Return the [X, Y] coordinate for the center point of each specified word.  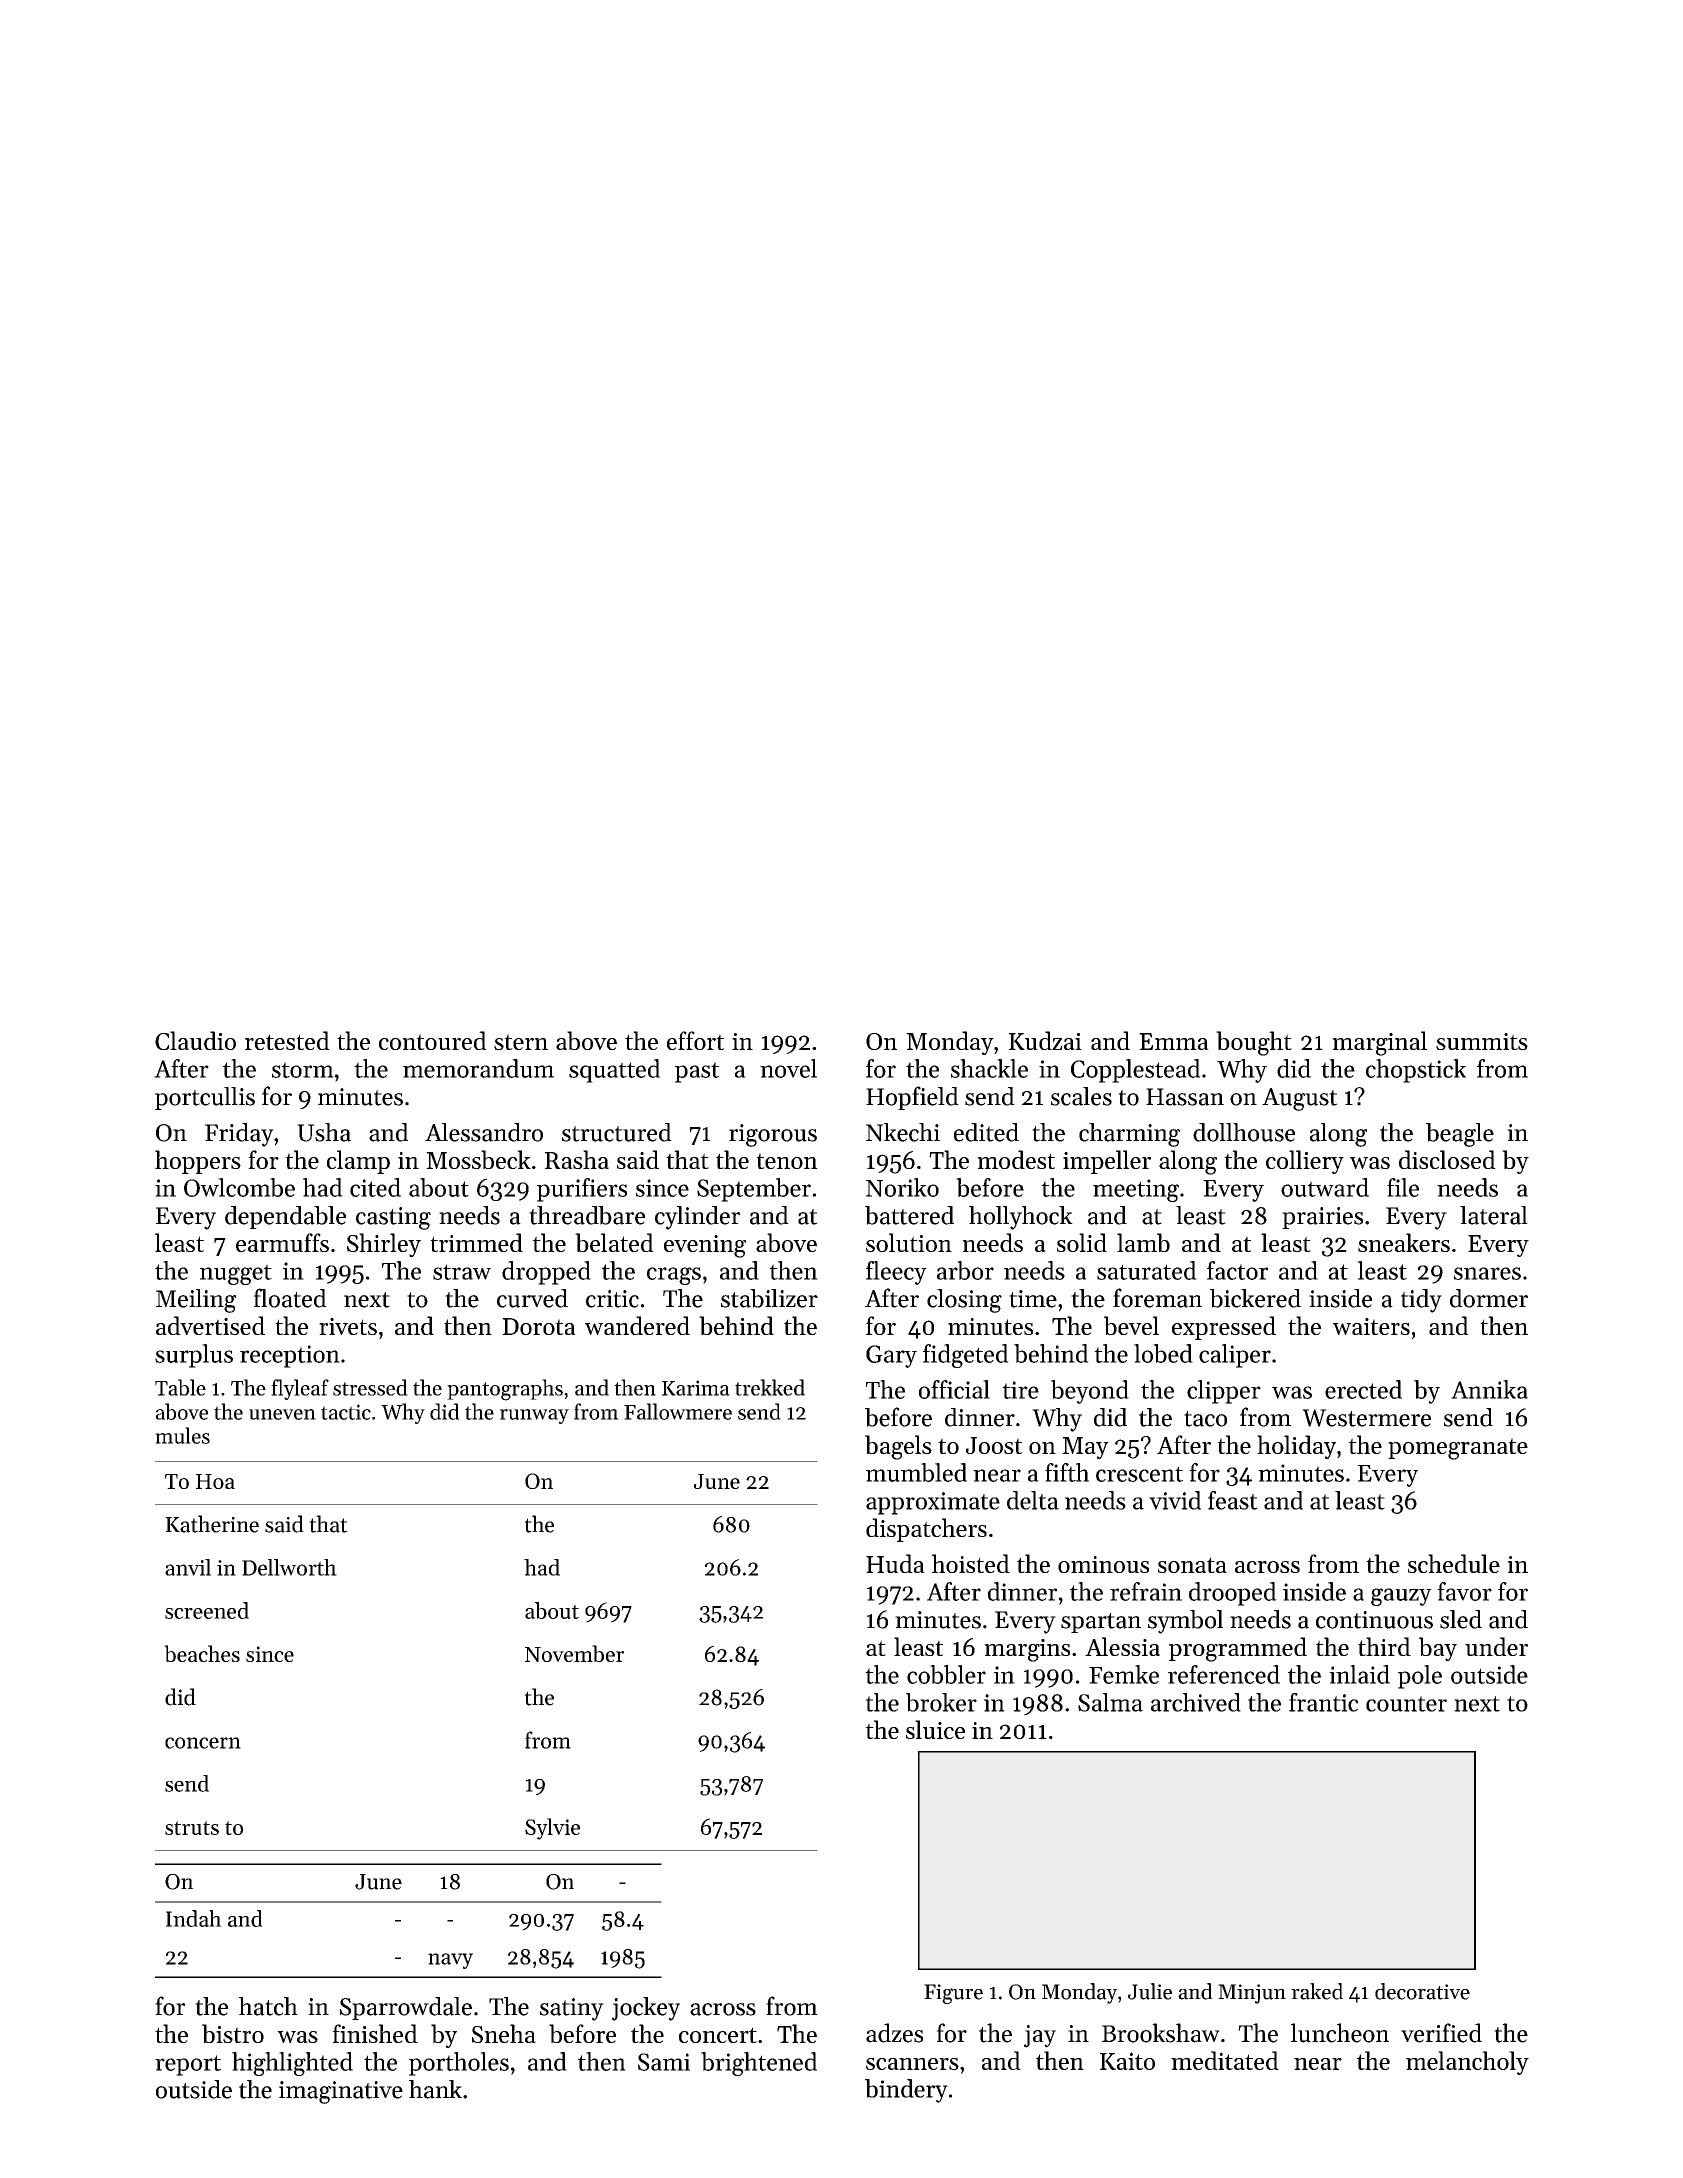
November [574, 1653]
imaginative [341, 2092]
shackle [989, 1068]
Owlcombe [239, 1187]
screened [207, 1610]
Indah [194, 1918]
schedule [1454, 1563]
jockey [646, 2009]
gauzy [1401, 1597]
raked [1317, 1991]
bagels [898, 1447]
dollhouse [1244, 1132]
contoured [432, 1040]
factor [1237, 1270]
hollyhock [1021, 1218]
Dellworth [289, 1567]
